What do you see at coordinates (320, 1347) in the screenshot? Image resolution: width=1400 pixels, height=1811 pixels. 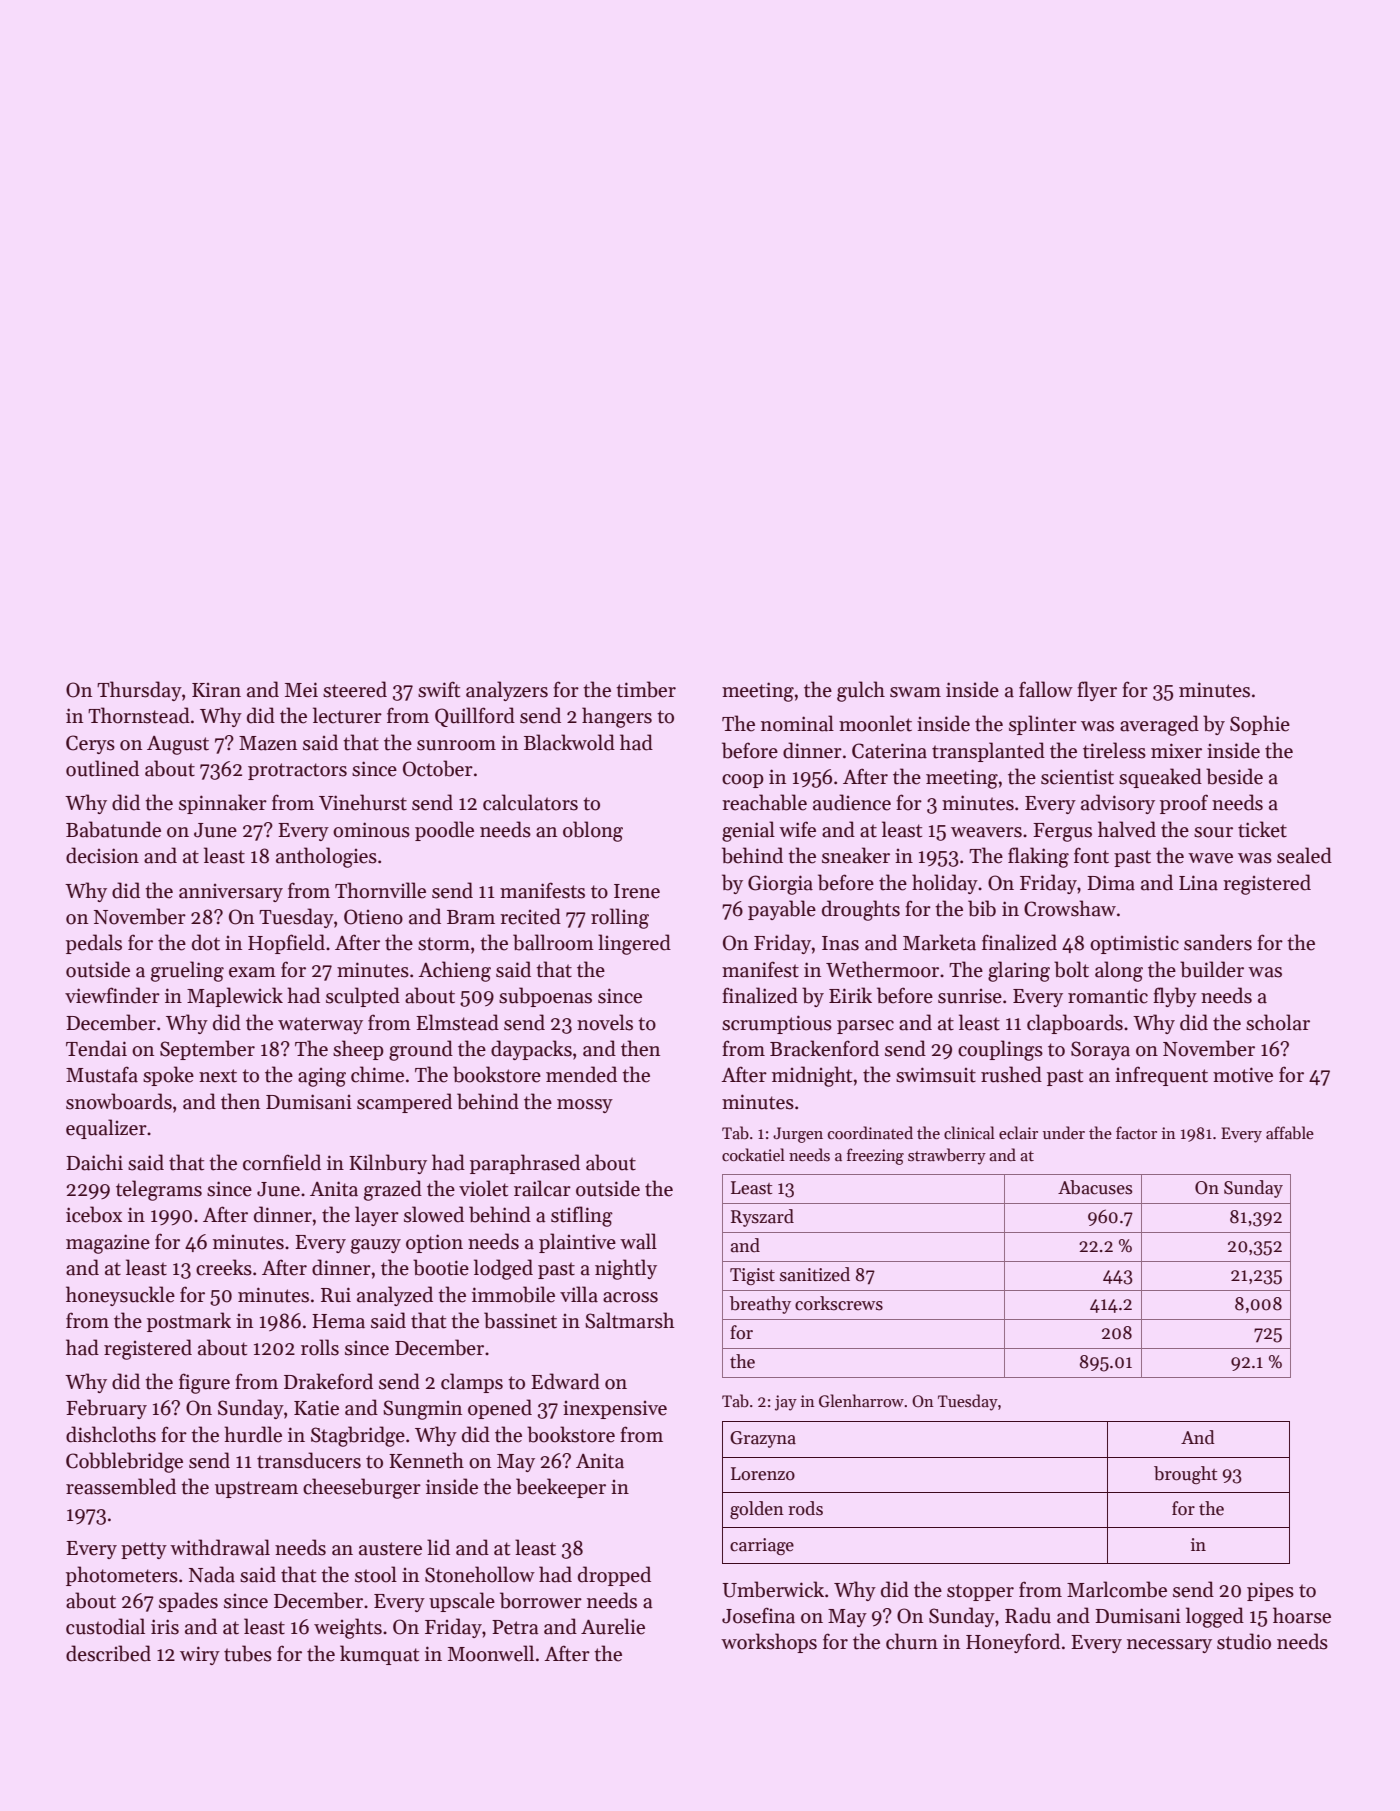 I see `rolls` at bounding box center [320, 1347].
